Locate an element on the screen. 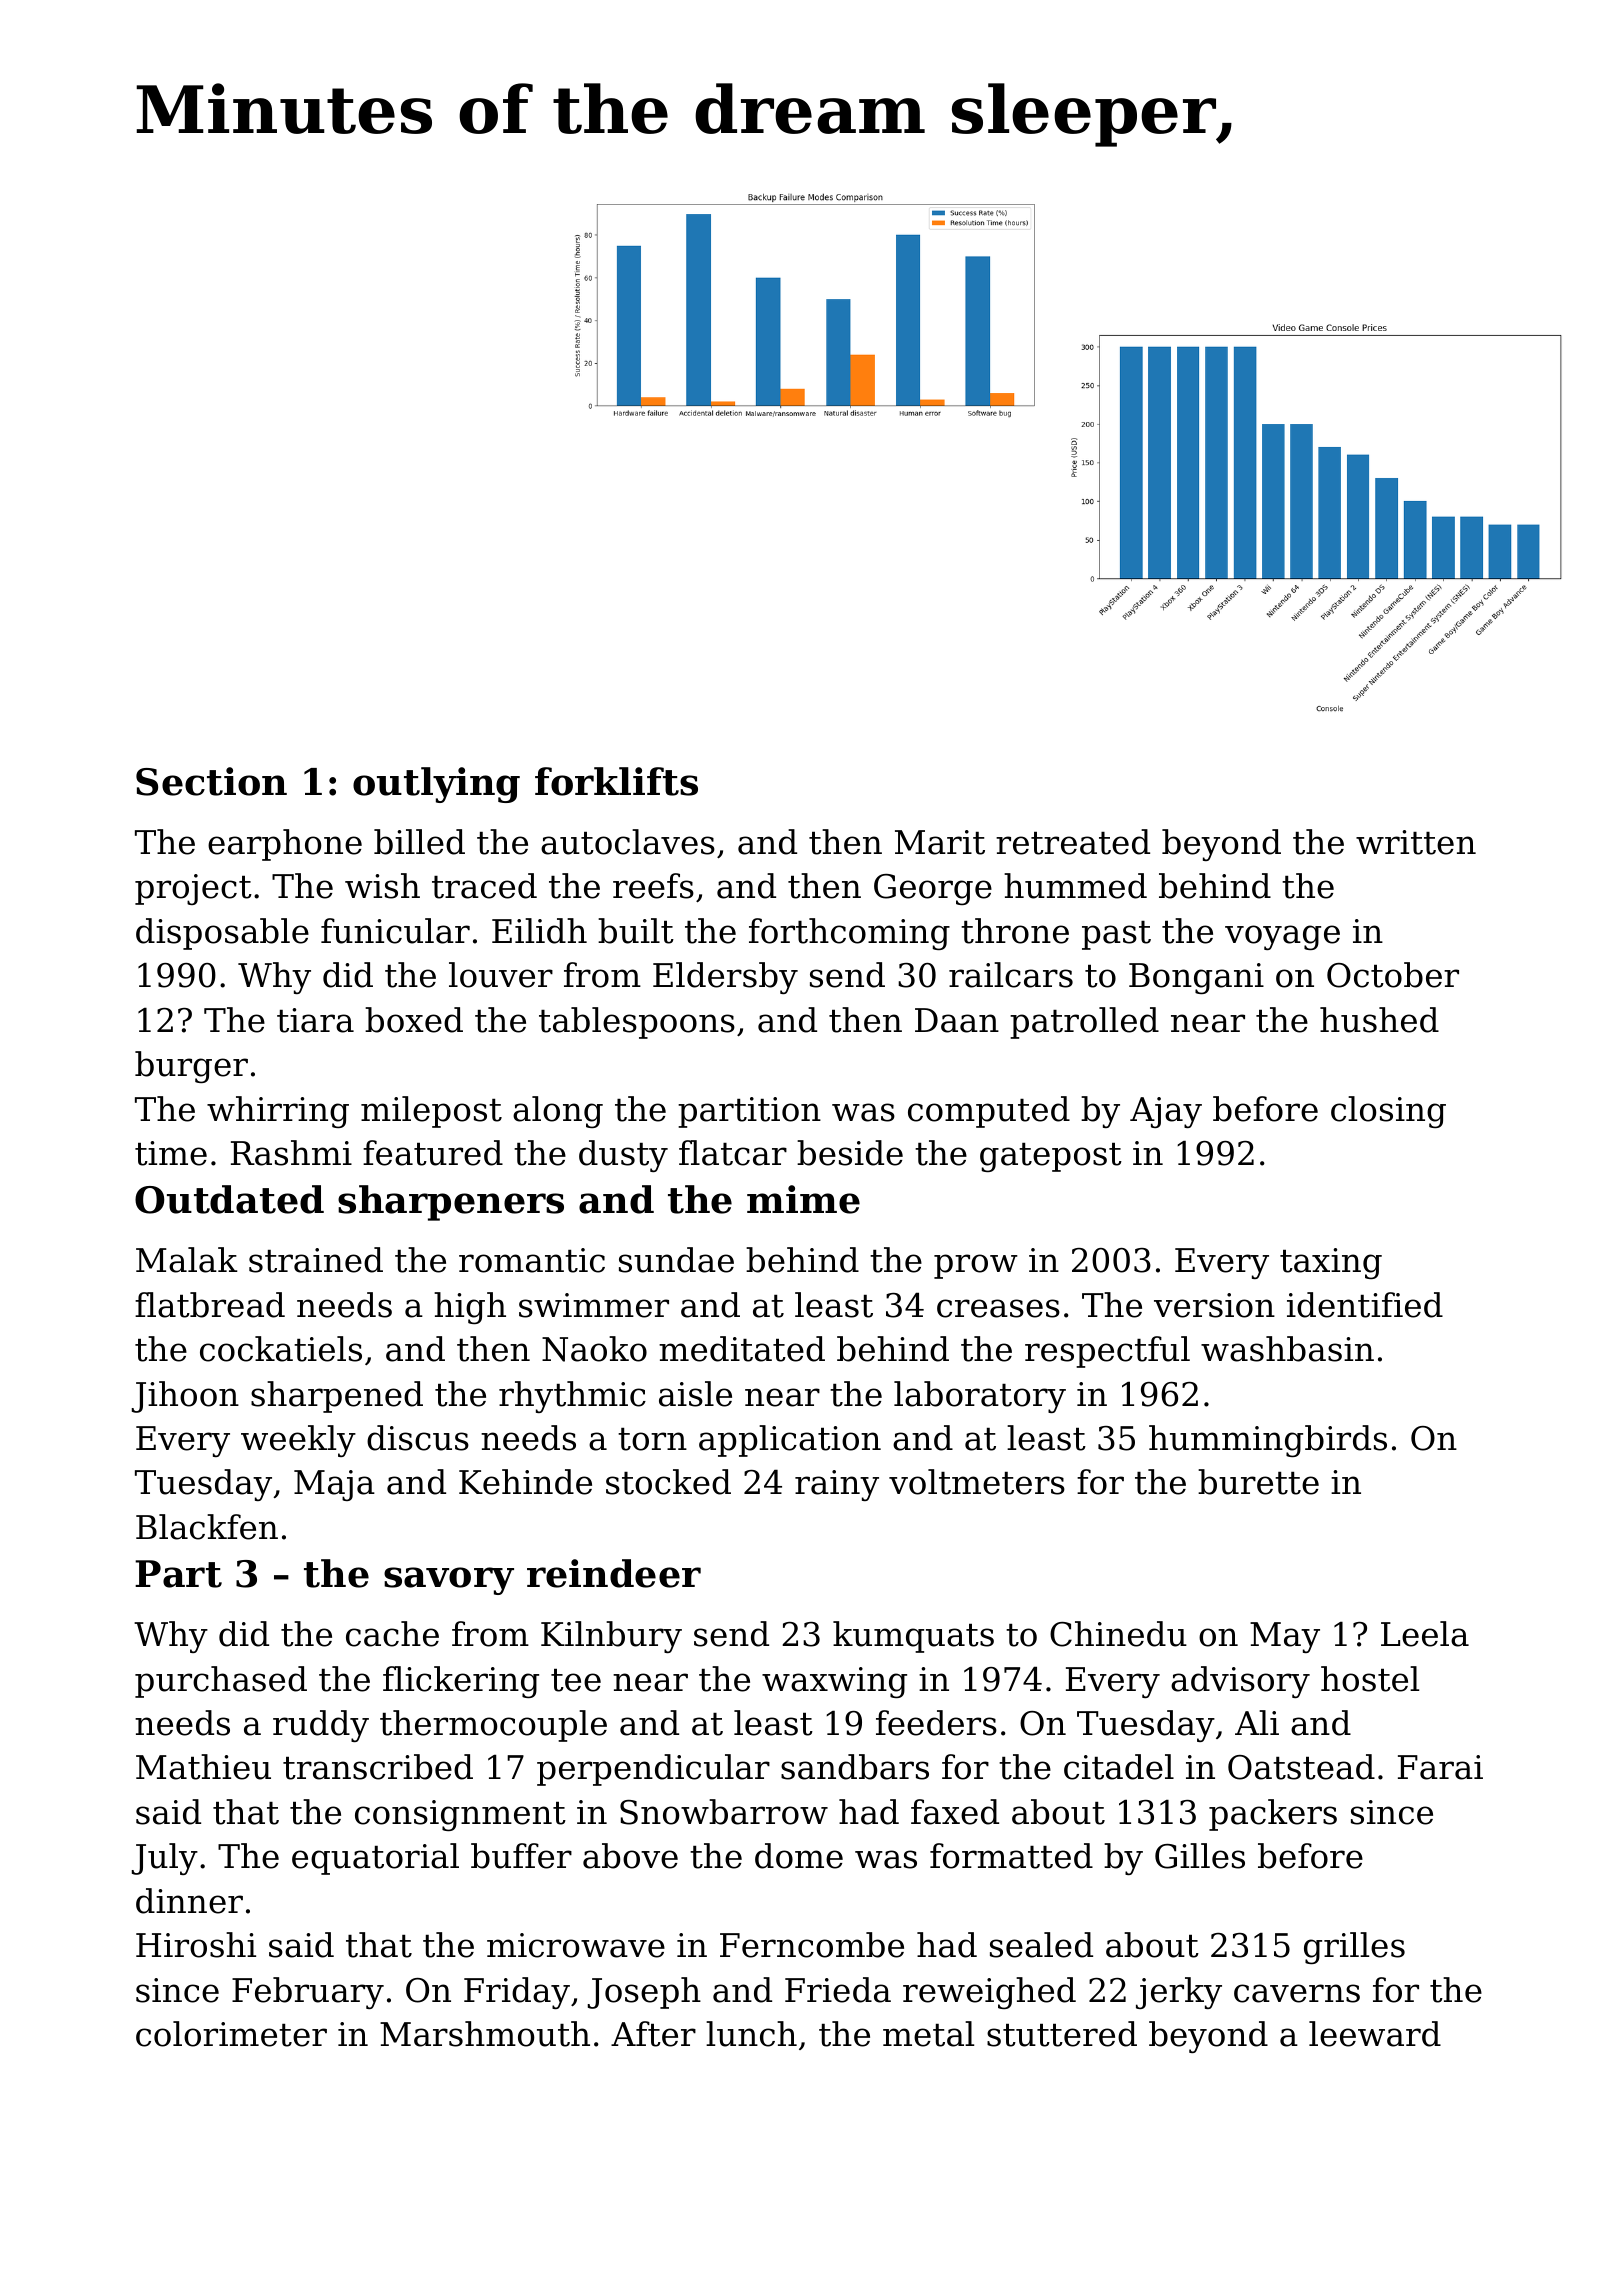 This screenshot has height=2292, width=1620. sharpeners is located at coordinates (451, 1203).
